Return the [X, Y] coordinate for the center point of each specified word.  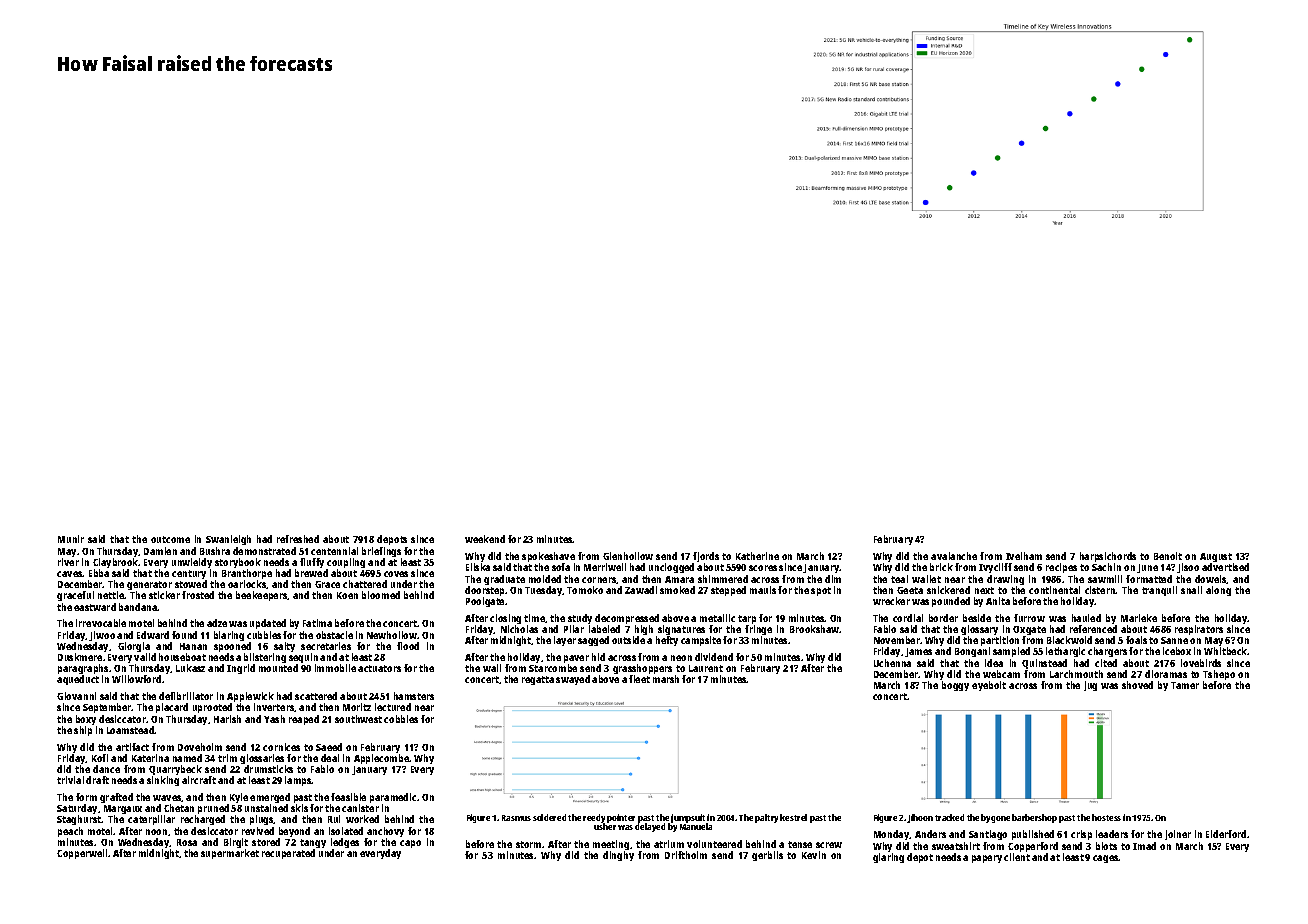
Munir [71, 539]
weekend [485, 539]
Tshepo [1219, 675]
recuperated [288, 854]
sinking [163, 781]
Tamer [1185, 685]
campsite [701, 641]
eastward [95, 607]
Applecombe [382, 759]
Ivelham [1024, 556]
